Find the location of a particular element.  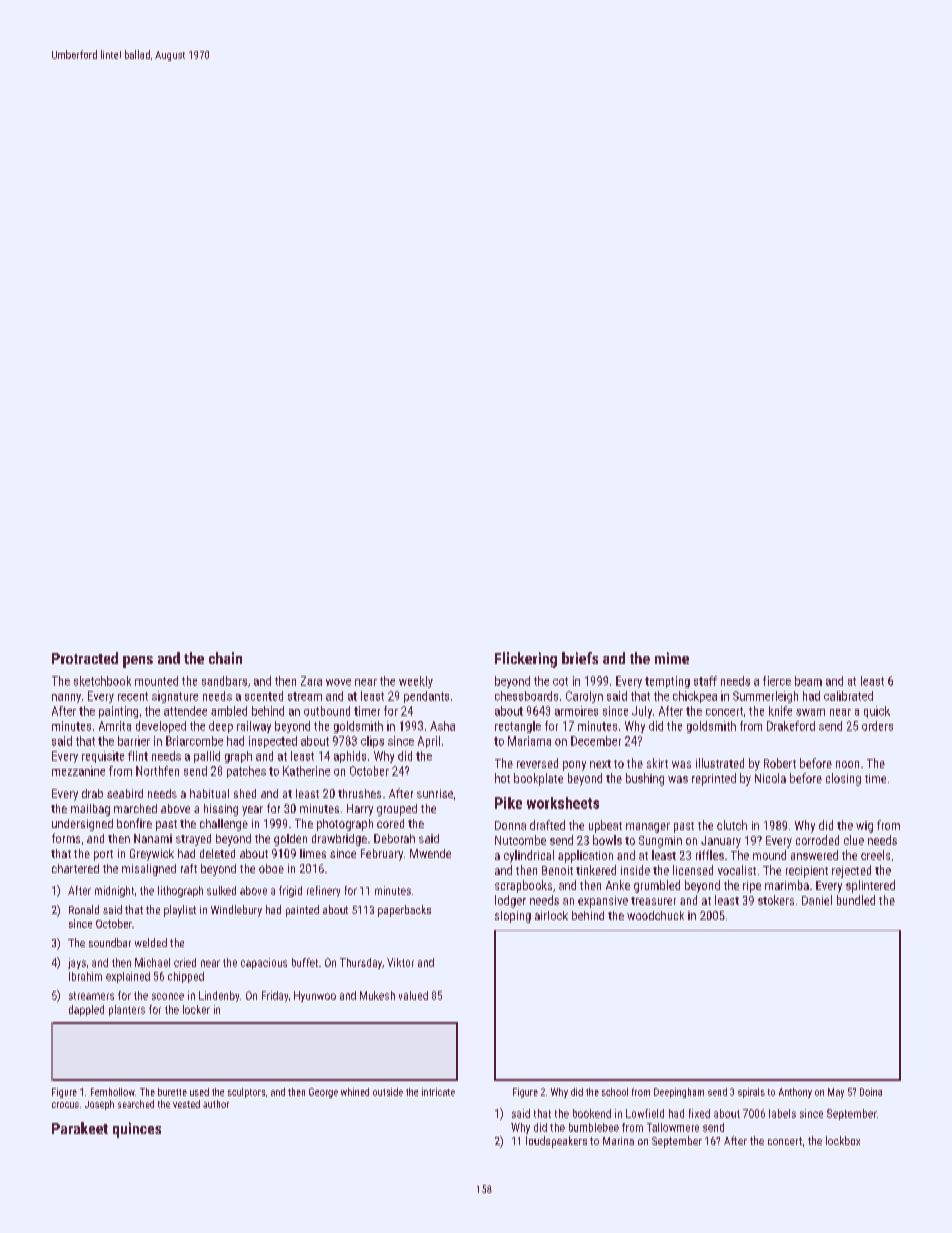

Northfen is located at coordinates (157, 771).
